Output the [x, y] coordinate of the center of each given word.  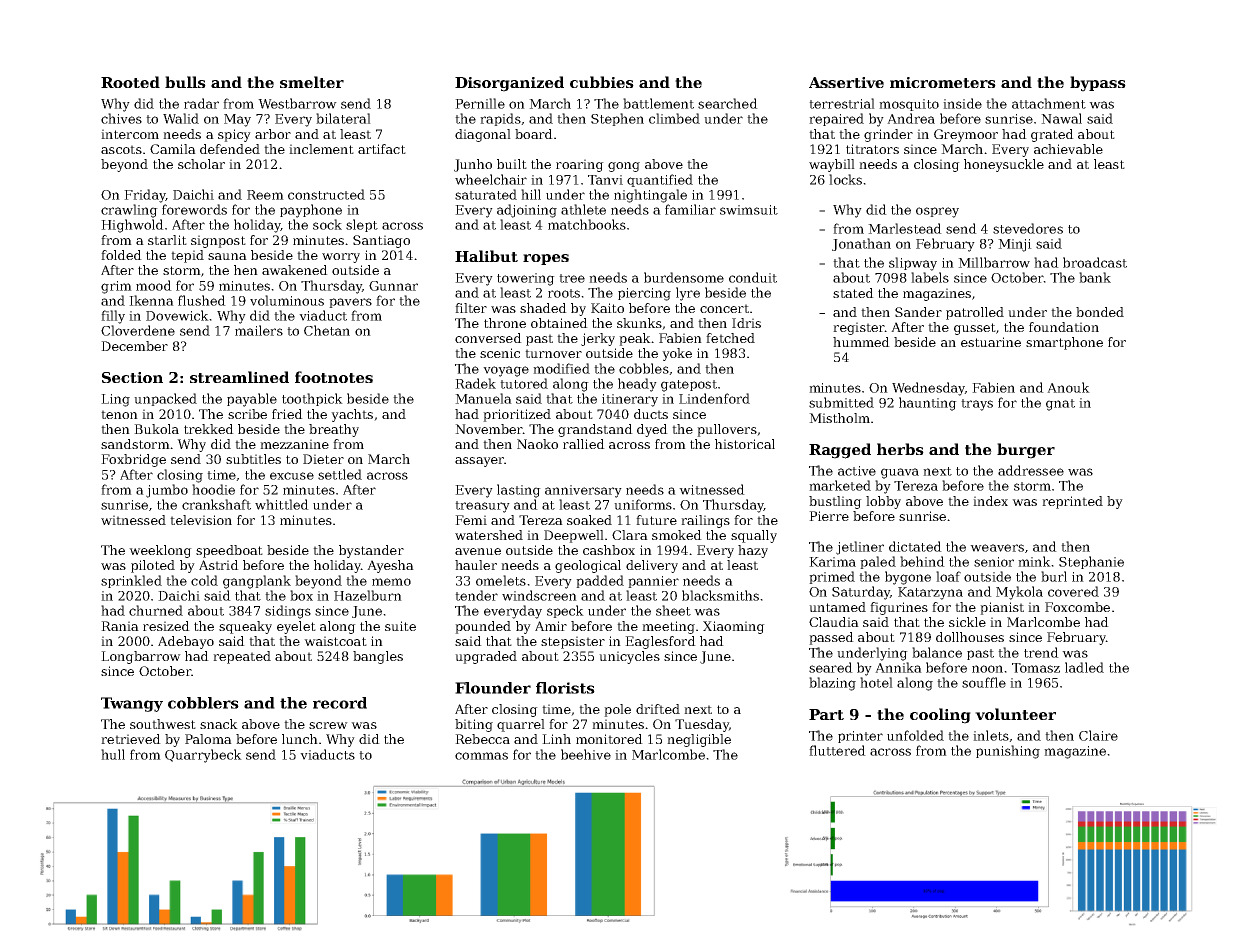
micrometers [943, 82]
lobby [883, 502]
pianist [1002, 608]
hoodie [213, 489]
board [534, 134]
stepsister [573, 642]
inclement [321, 149]
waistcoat [335, 641]
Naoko [537, 444]
